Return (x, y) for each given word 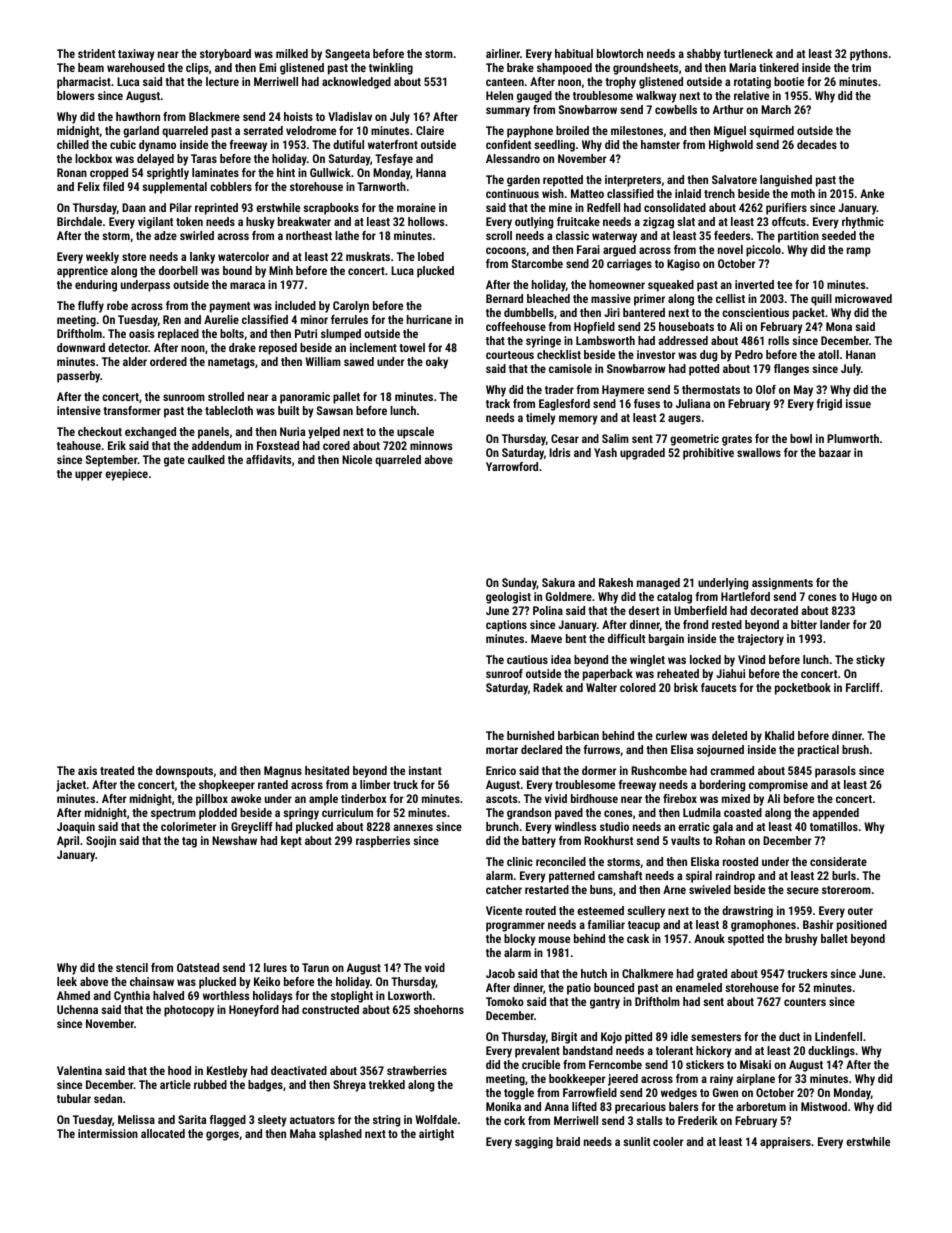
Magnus (283, 772)
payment (230, 307)
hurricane (429, 319)
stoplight (352, 997)
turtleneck (748, 53)
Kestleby (227, 1072)
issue (858, 403)
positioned (862, 926)
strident (96, 53)
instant (425, 770)
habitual (574, 53)
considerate (838, 861)
